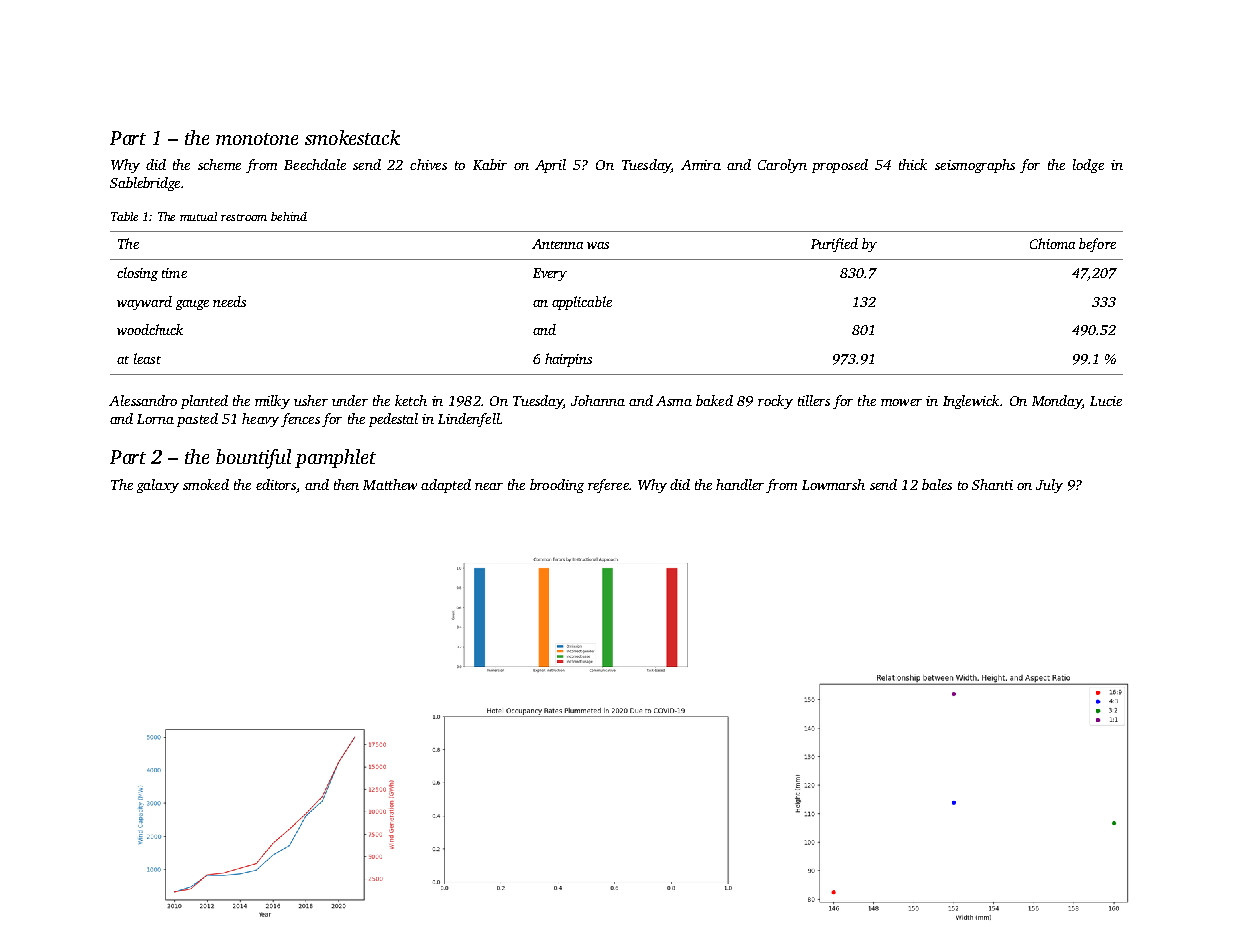 Image resolution: width=1233 pixels, height=952 pixels. Describe the element at coordinates (1106, 401) in the page. I see `Lucie` at that location.
